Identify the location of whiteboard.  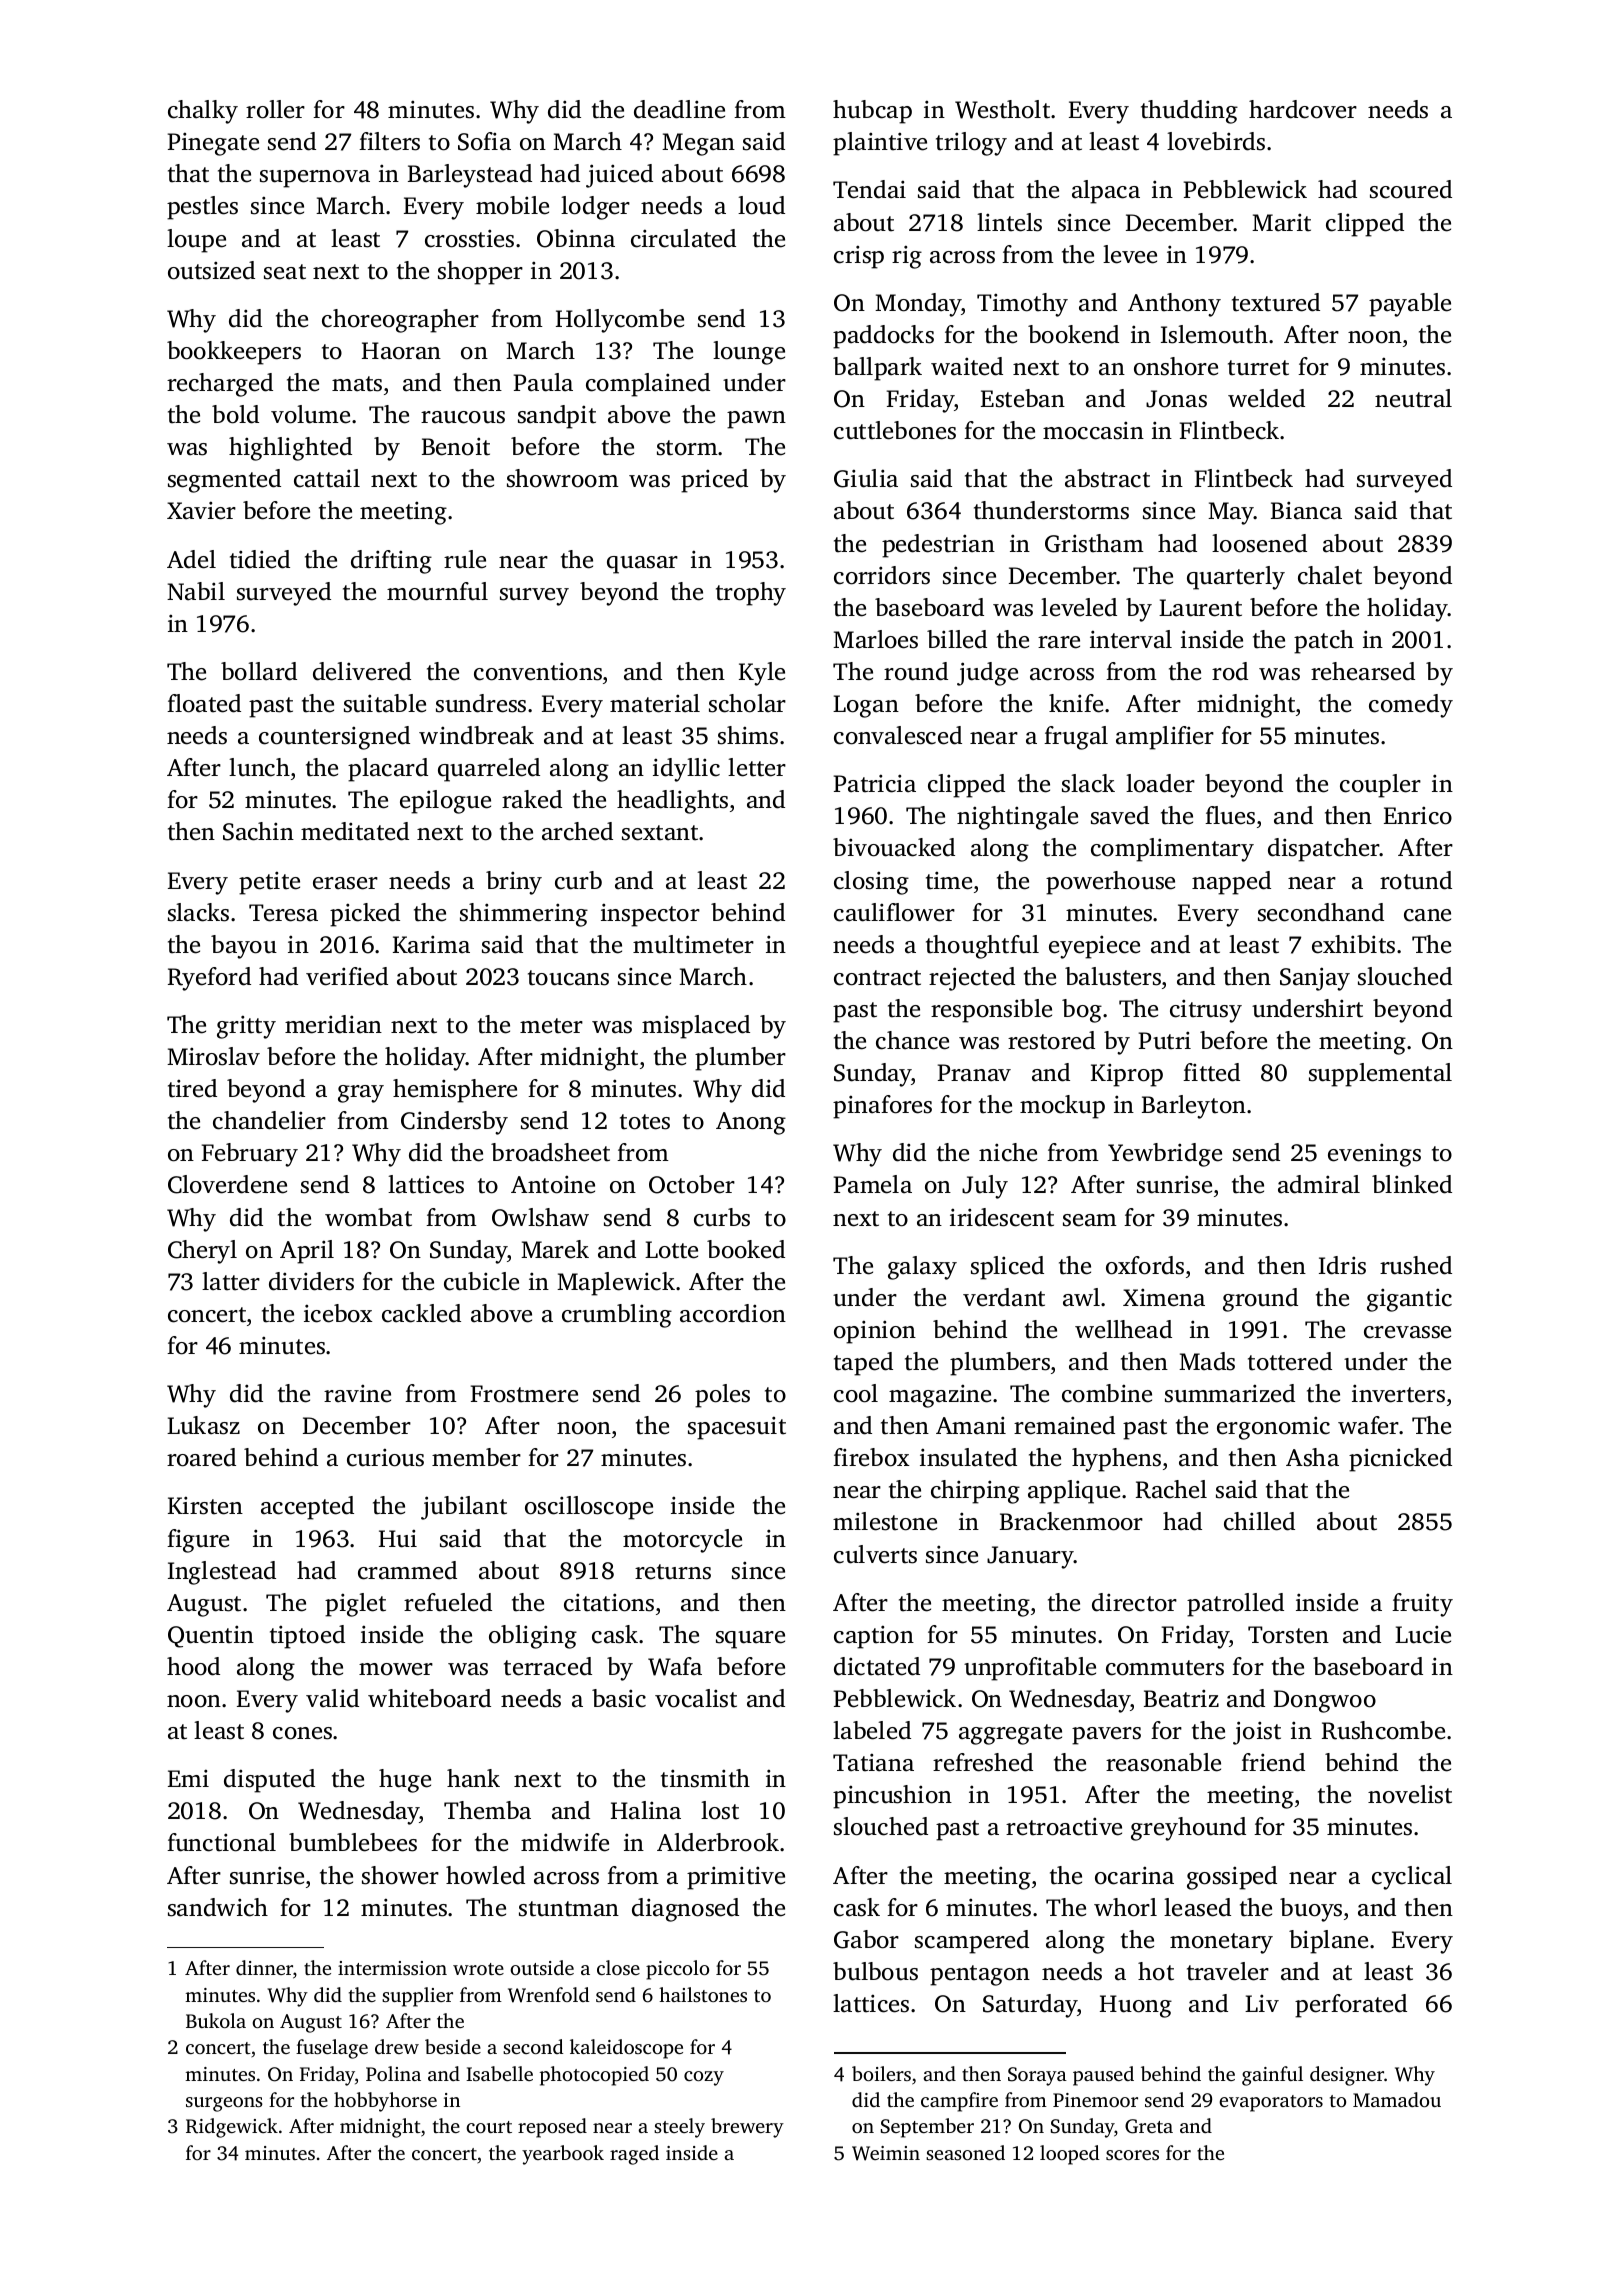
(429, 1698).
